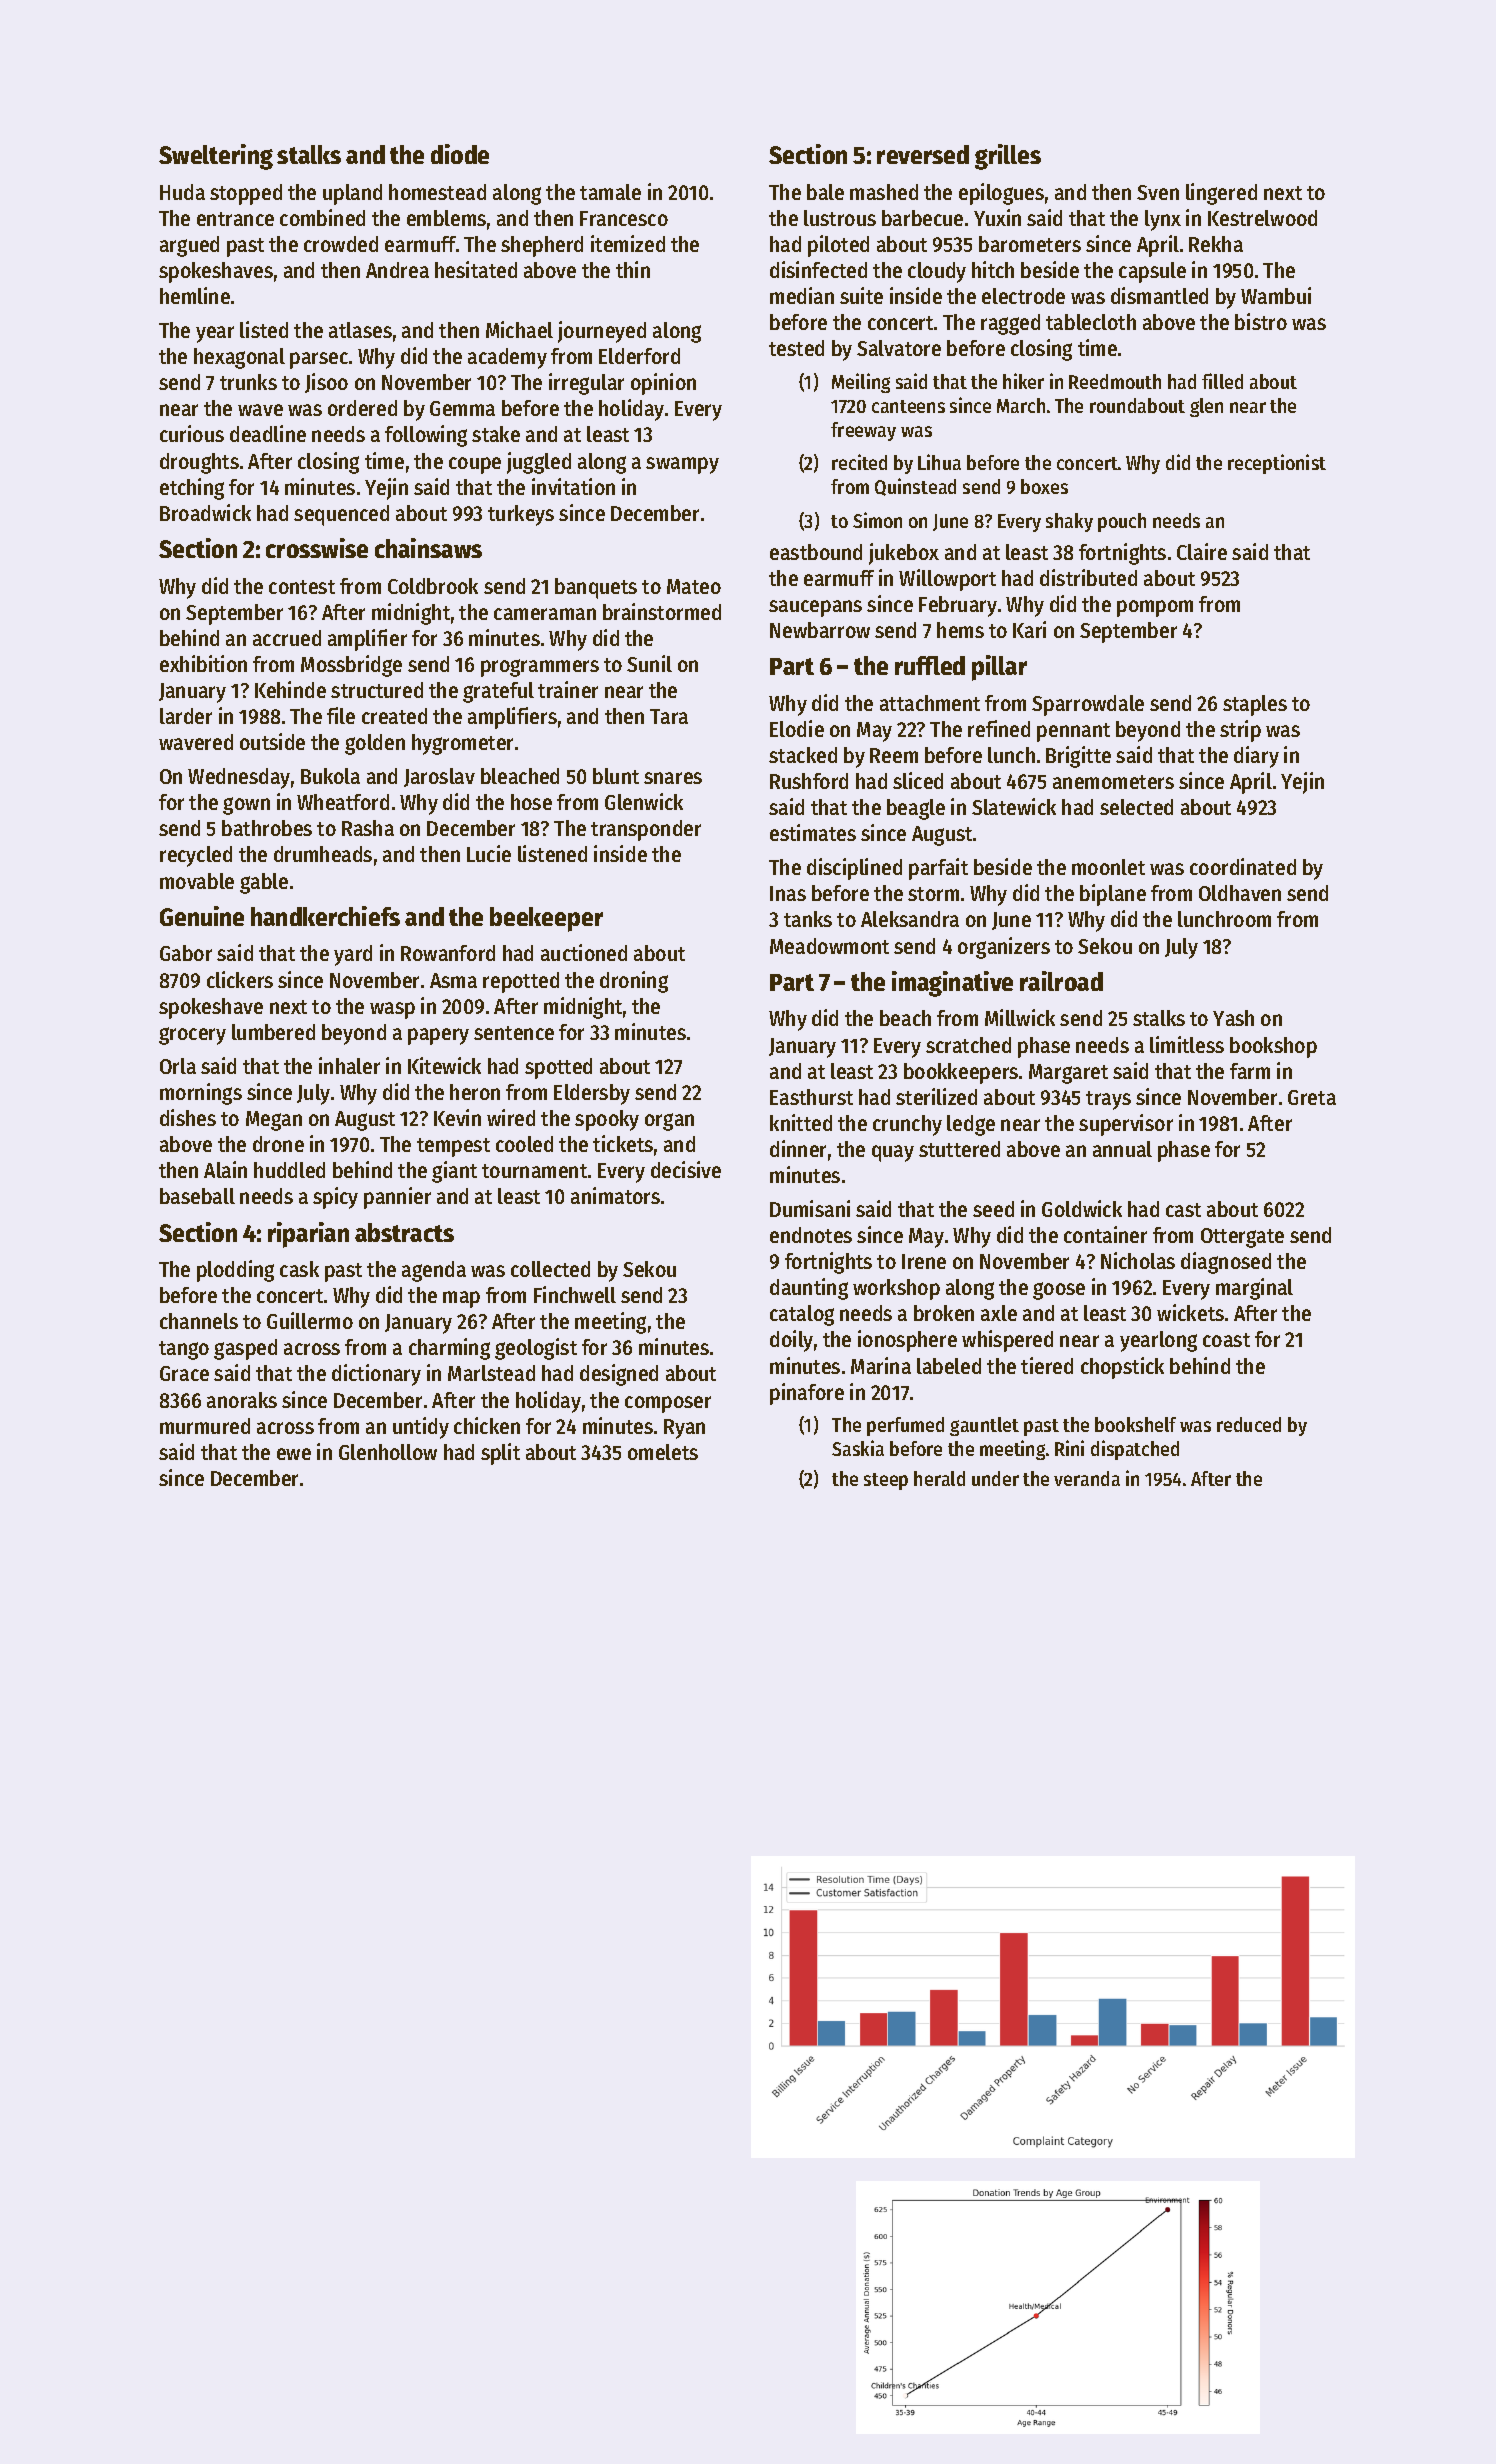 Image resolution: width=1496 pixels, height=2464 pixels. What do you see at coordinates (798, 1148) in the screenshot?
I see `dinner` at bounding box center [798, 1148].
